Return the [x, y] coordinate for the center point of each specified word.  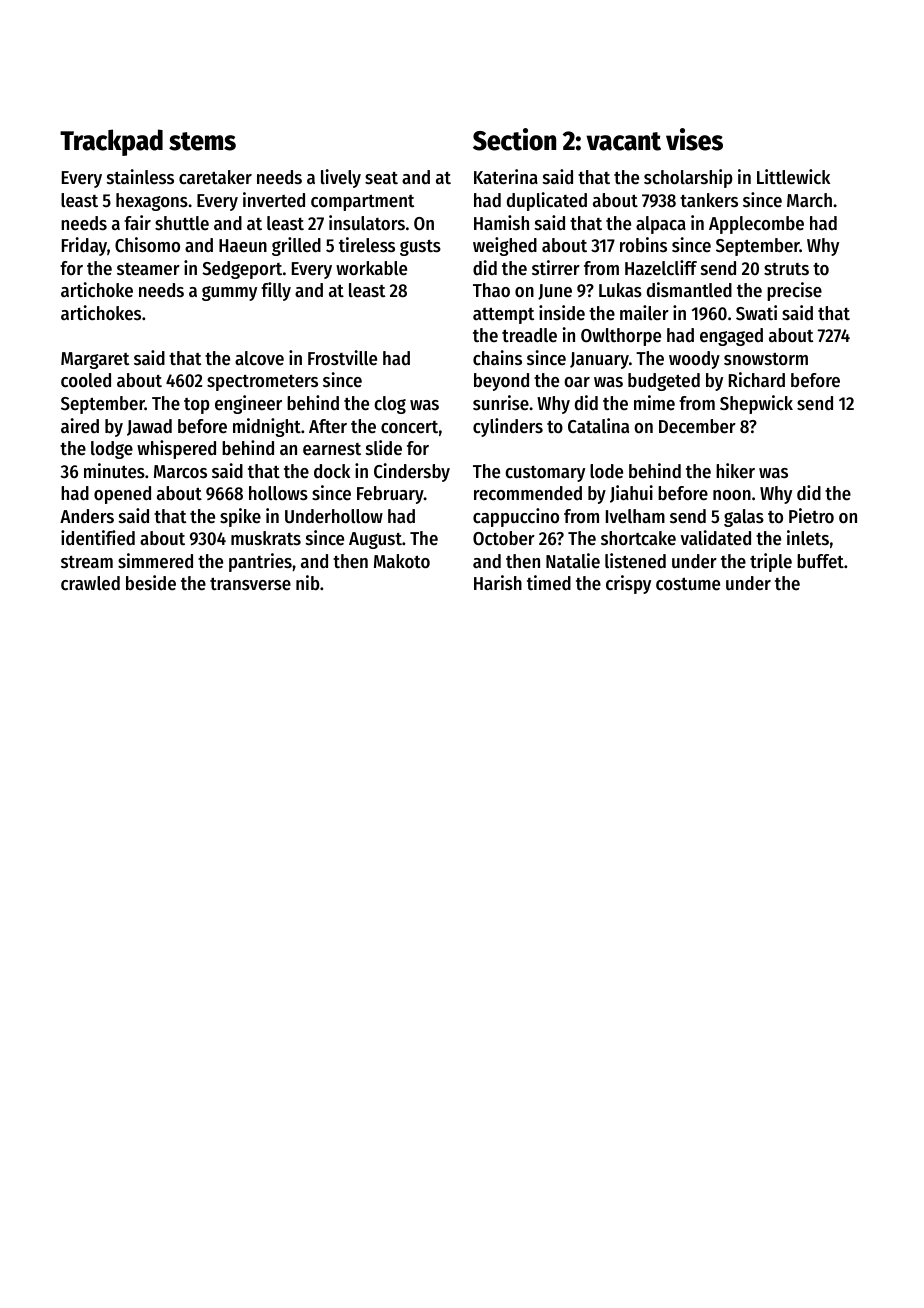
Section [514, 139]
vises [694, 139]
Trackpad [111, 142]
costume [688, 584]
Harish [498, 583]
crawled [90, 583]
